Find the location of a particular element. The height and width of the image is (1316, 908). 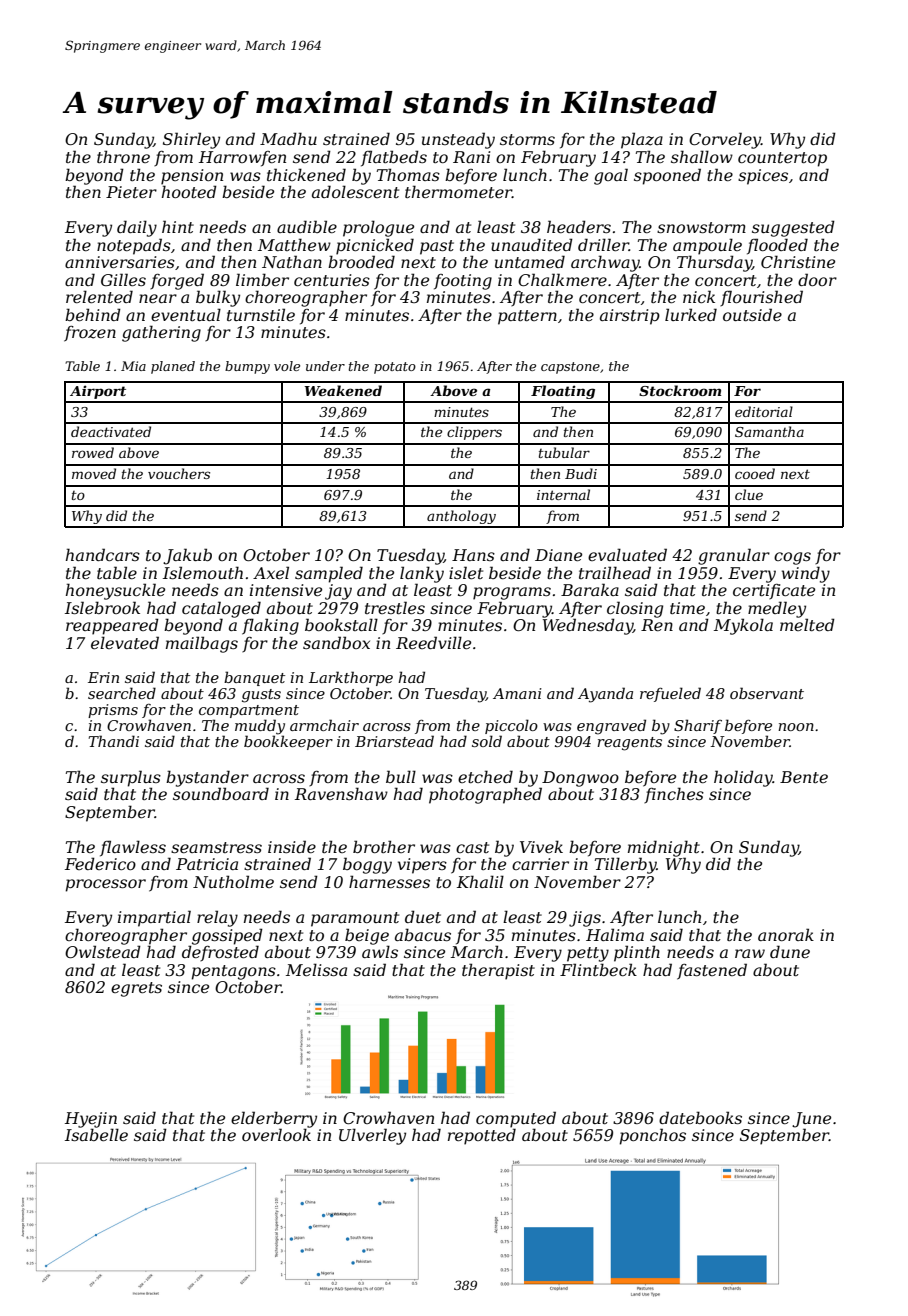

throne is located at coordinates (123, 156).
